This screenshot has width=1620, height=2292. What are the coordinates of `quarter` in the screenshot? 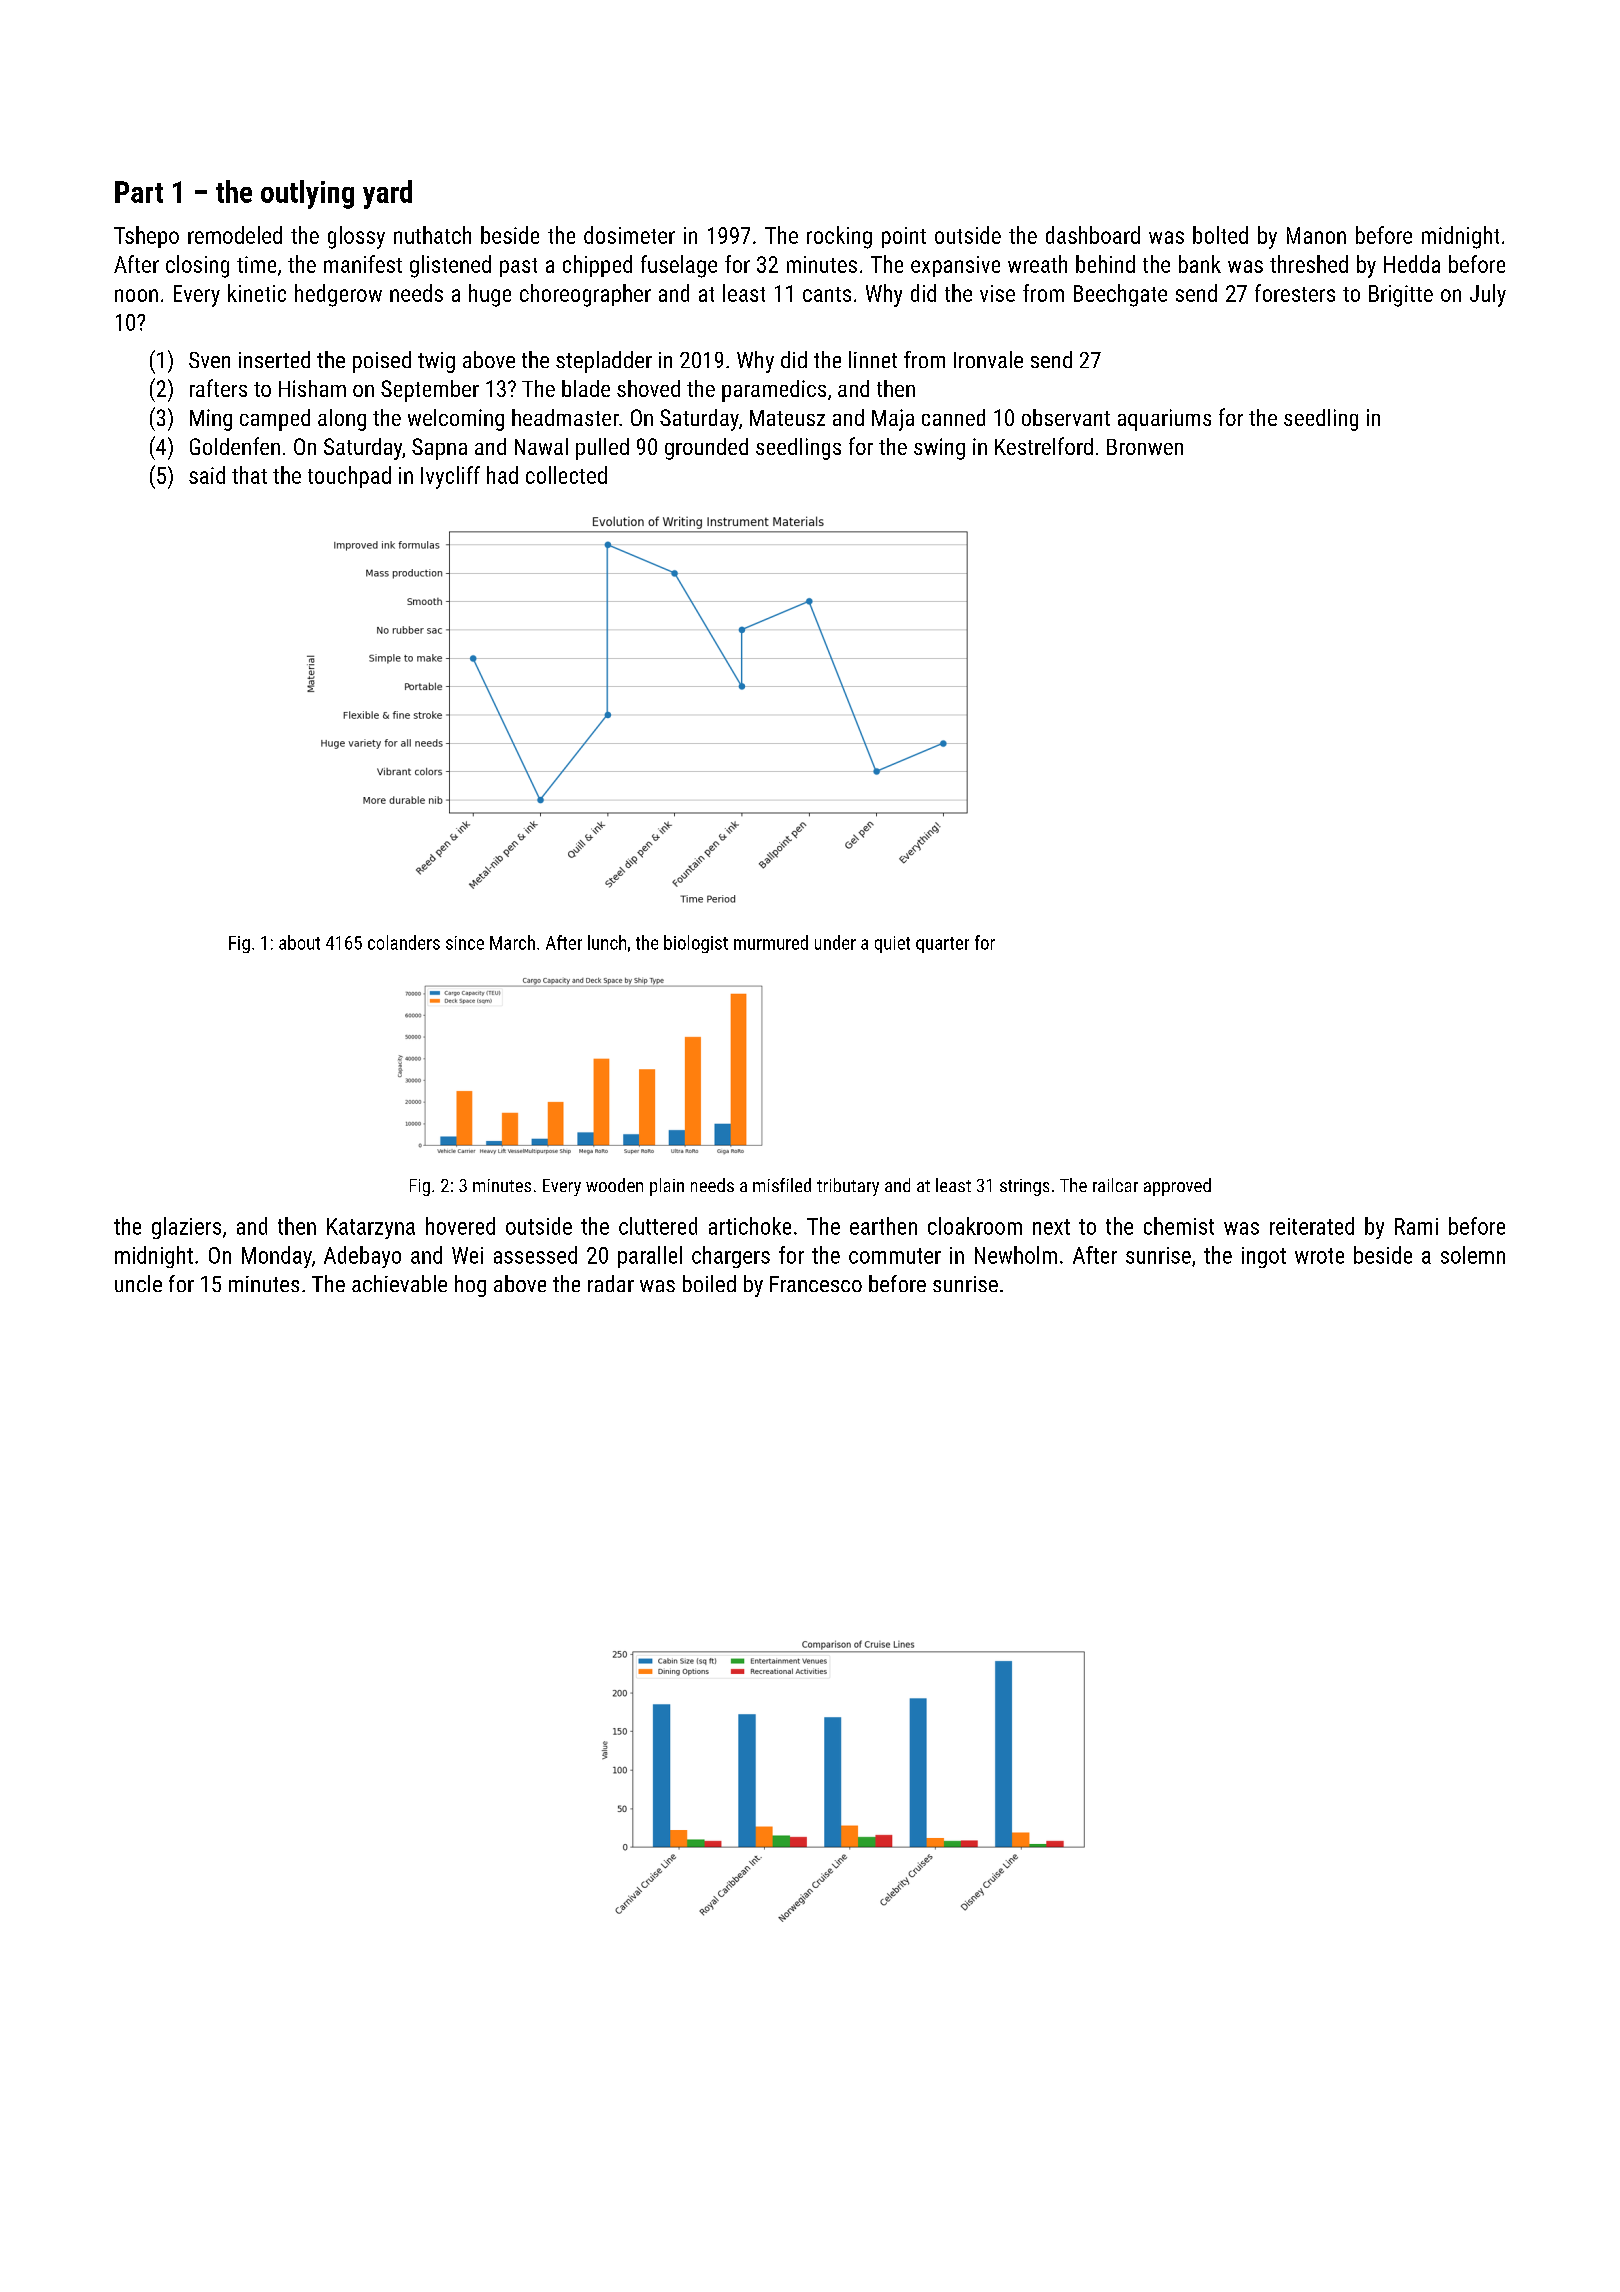 It's located at (942, 945).
